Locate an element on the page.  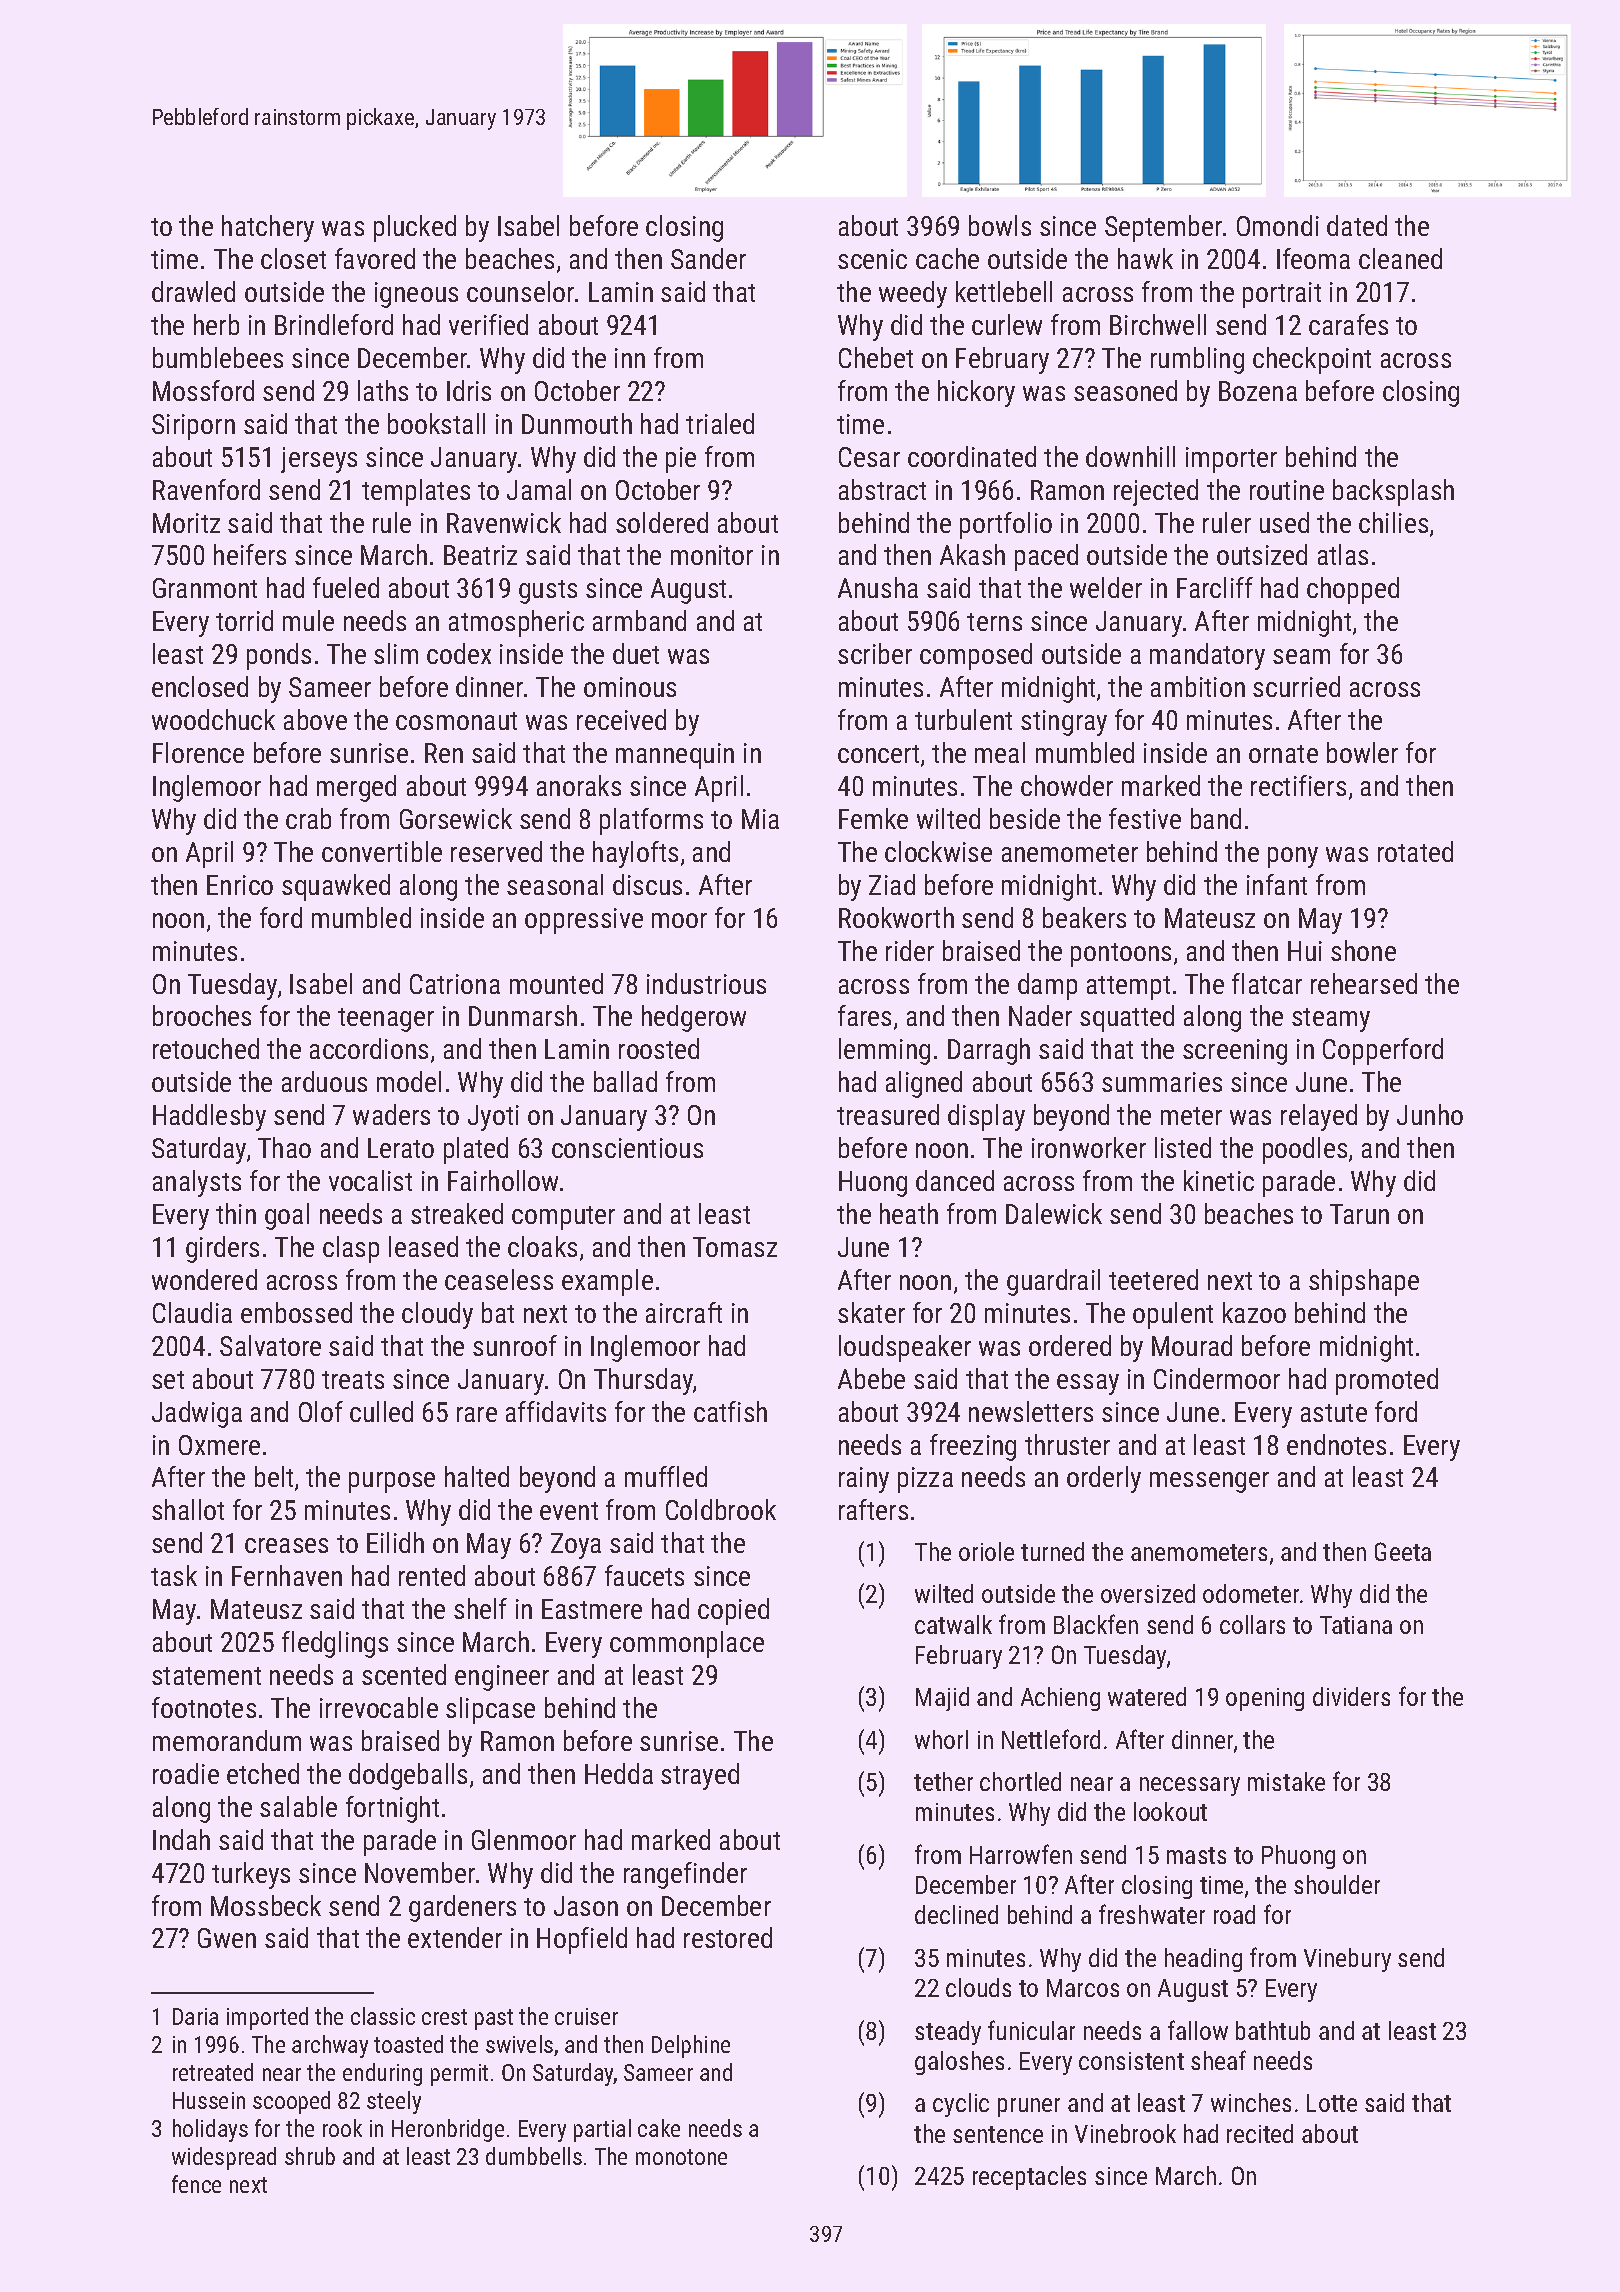
irrevocable is located at coordinates (379, 1707).
